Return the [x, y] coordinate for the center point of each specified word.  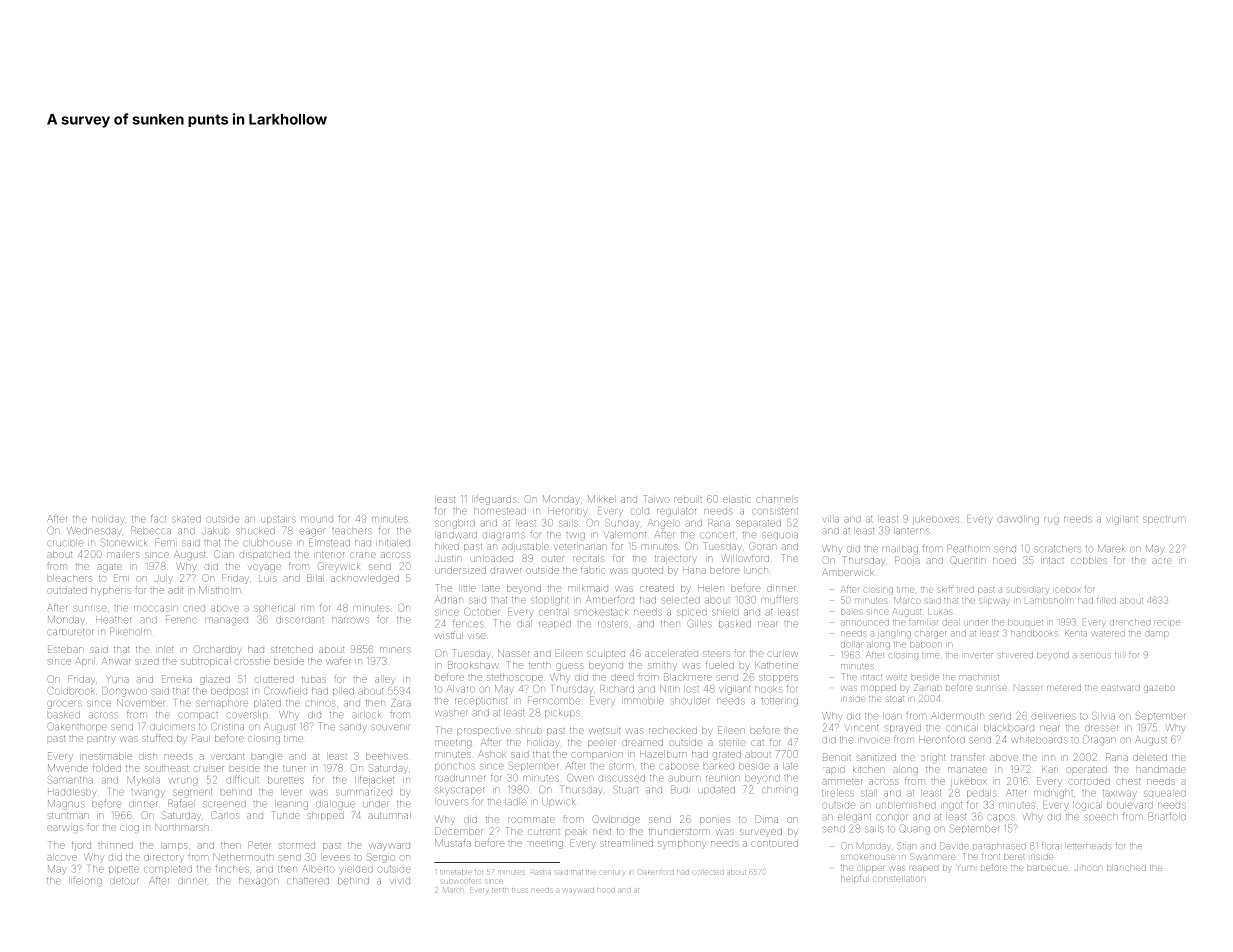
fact [158, 519]
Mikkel [601, 499]
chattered [308, 881]
